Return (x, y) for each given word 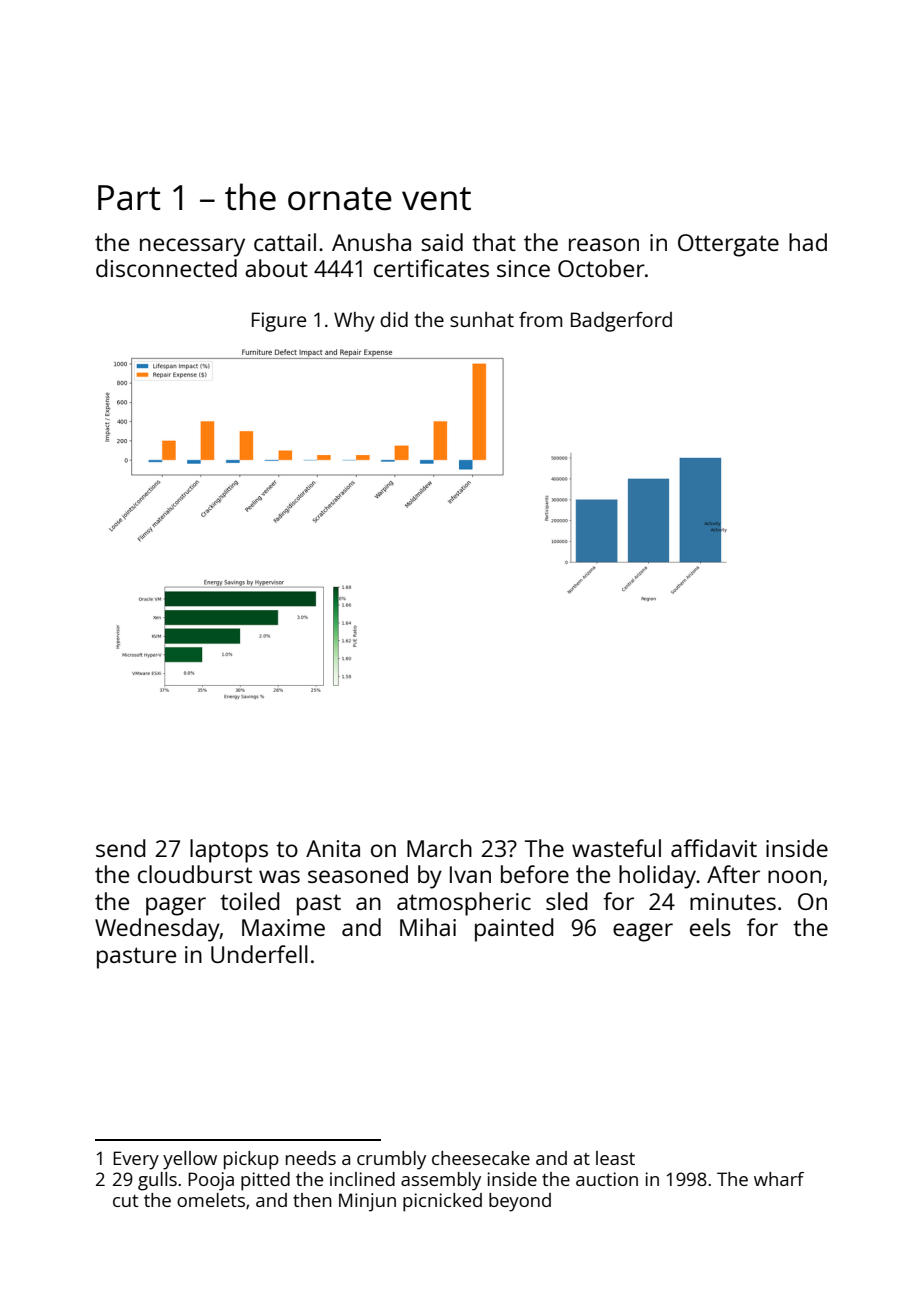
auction (607, 1179)
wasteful (616, 848)
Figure (279, 322)
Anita (333, 848)
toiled (250, 901)
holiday (657, 877)
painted (514, 930)
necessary (192, 247)
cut (125, 1201)
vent (436, 199)
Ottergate (728, 245)
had (808, 242)
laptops (229, 851)
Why (354, 322)
